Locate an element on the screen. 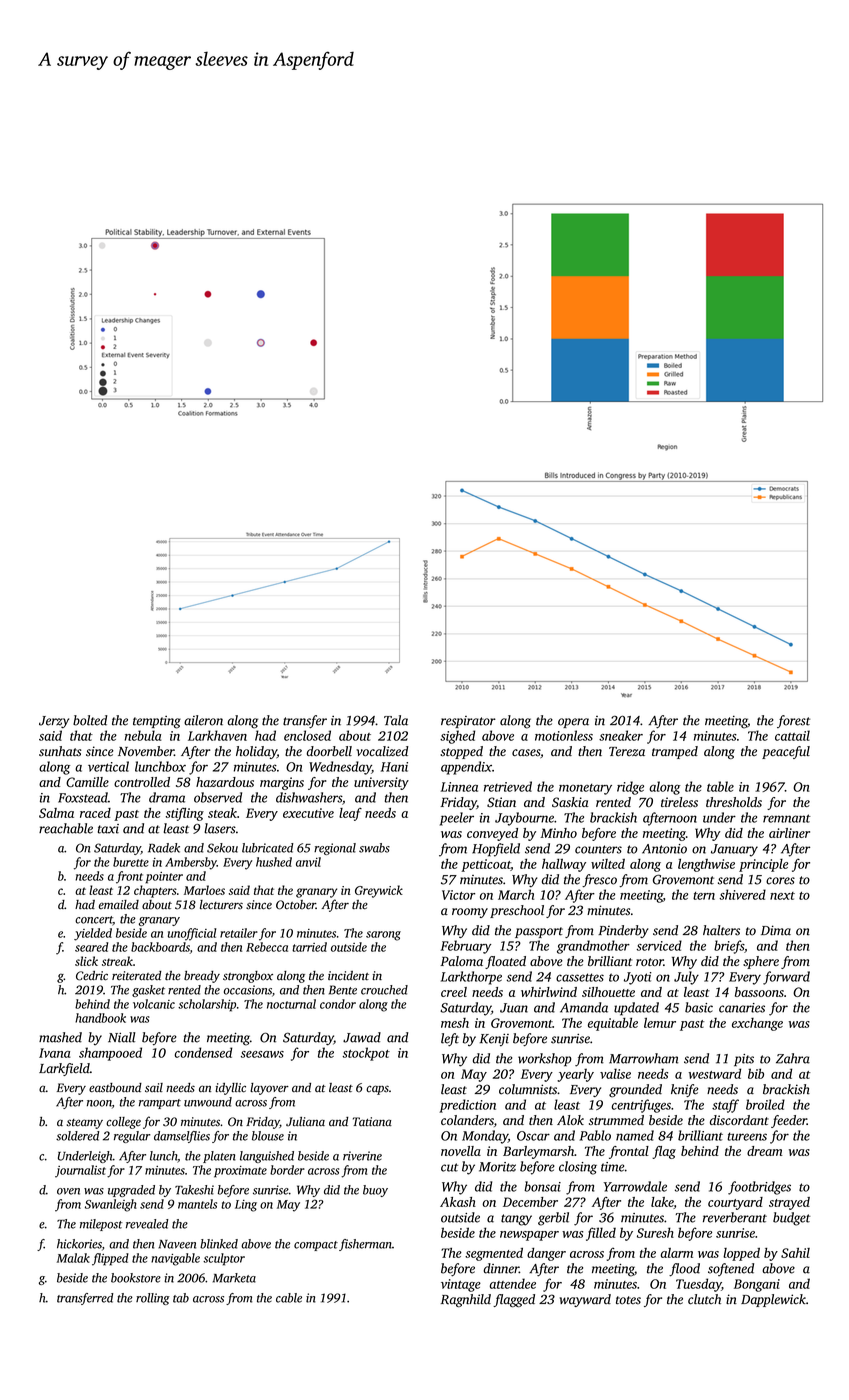 The width and height of the screenshot is (849, 1400). backboards is located at coordinates (160, 947).
